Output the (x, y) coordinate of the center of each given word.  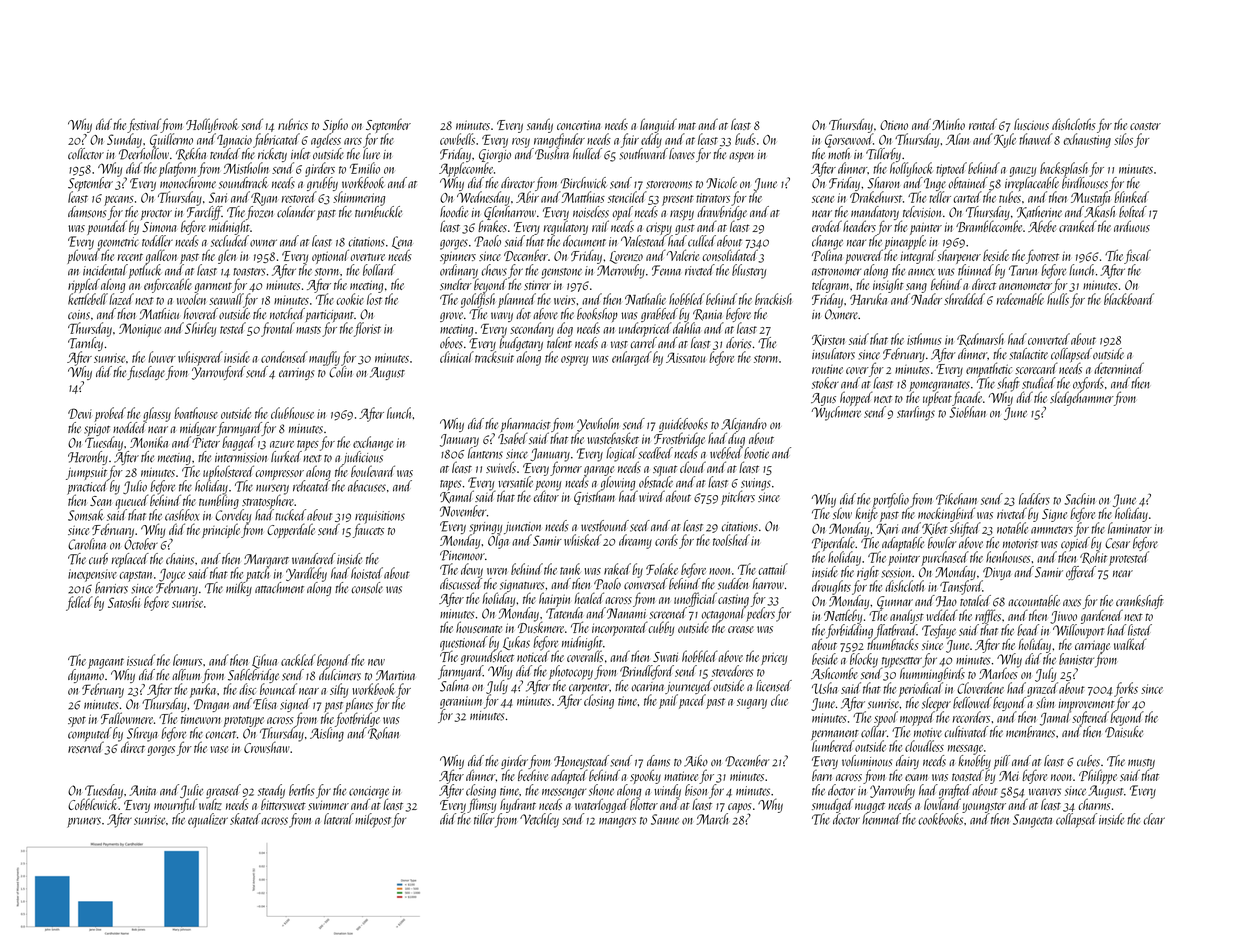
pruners (84, 822)
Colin (340, 372)
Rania (707, 315)
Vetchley (539, 820)
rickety (272, 155)
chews (494, 270)
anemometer (1025, 286)
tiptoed (951, 169)
